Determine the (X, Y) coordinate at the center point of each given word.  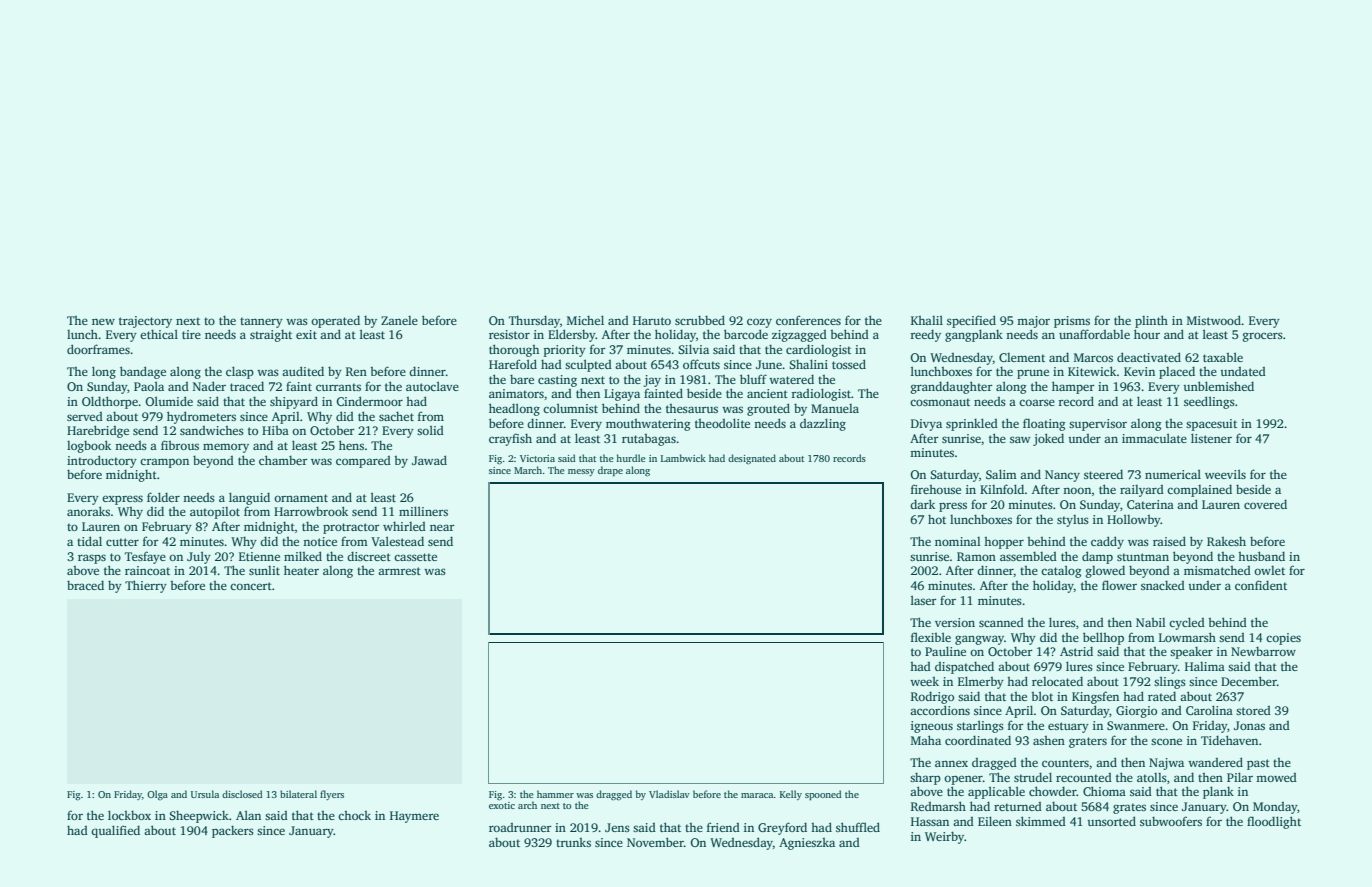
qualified (115, 831)
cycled (1187, 623)
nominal (958, 541)
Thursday (534, 321)
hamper (1073, 387)
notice (320, 541)
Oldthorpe (110, 402)
